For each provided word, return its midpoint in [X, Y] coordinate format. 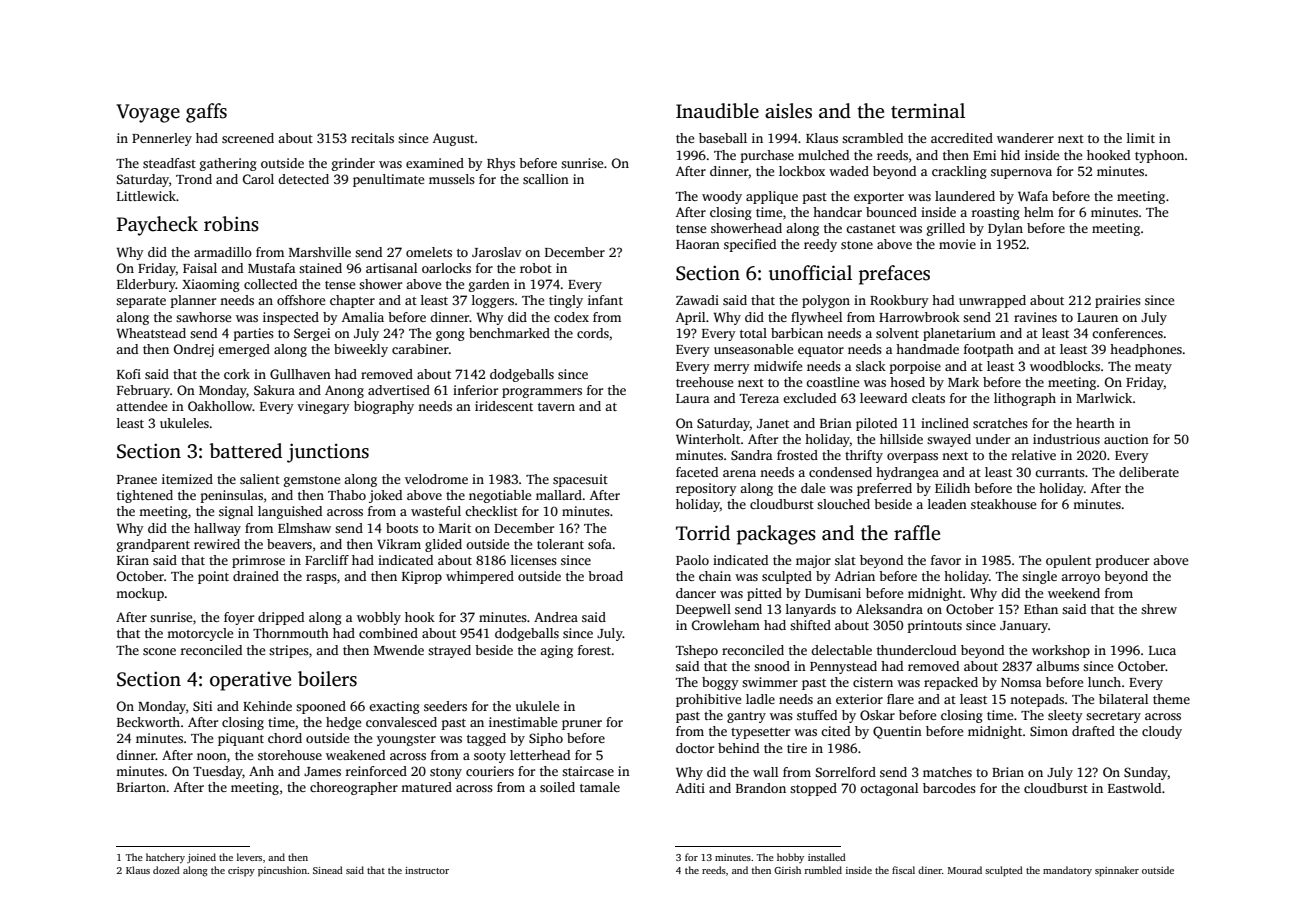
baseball [723, 138]
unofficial [810, 273]
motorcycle [200, 634]
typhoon [1159, 156]
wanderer [1025, 138]
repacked [951, 683]
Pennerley [162, 139]
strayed [449, 651]
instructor [427, 870]
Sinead [328, 870]
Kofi [129, 374]
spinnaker [1117, 871]
